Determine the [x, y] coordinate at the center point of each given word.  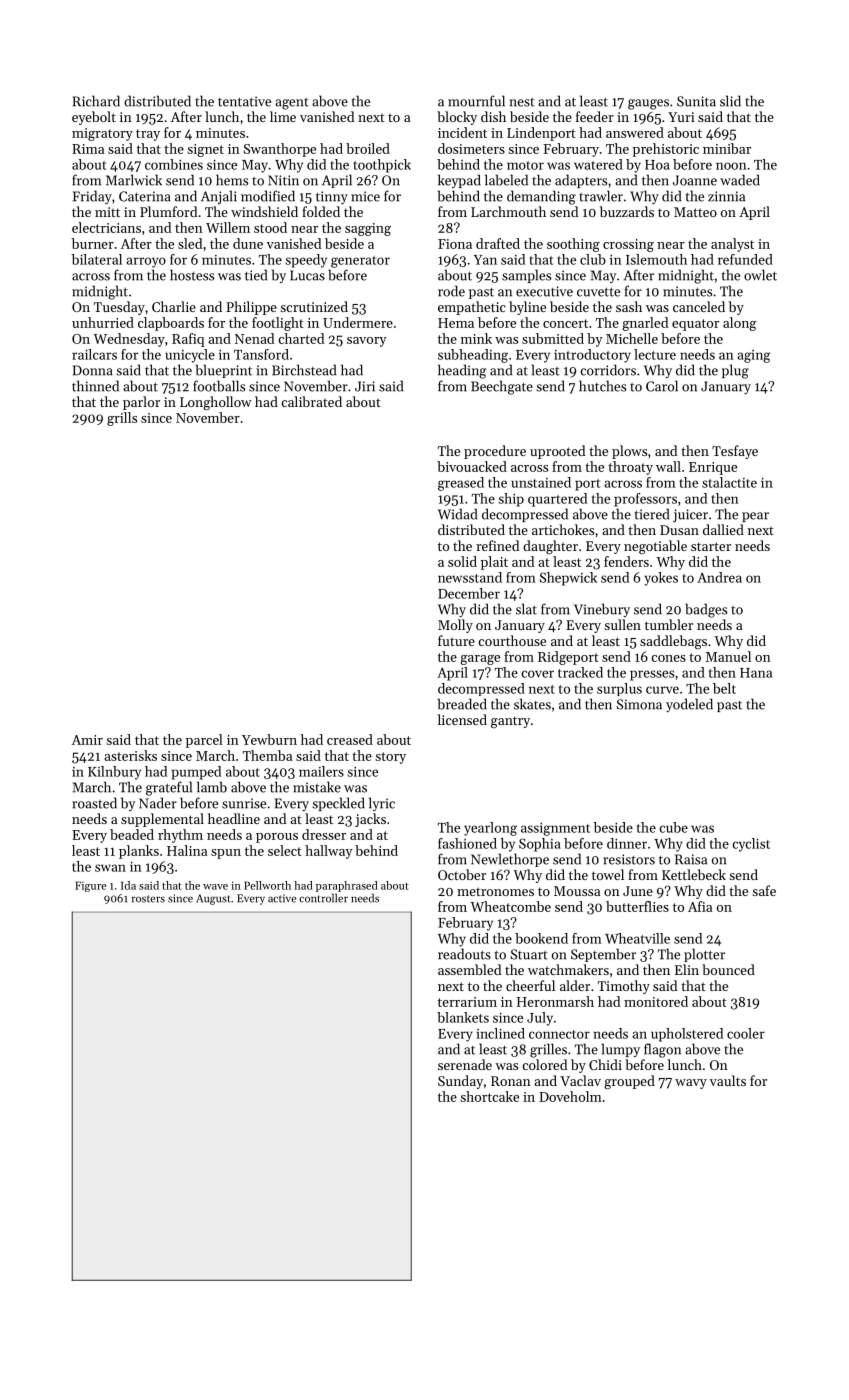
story [391, 758]
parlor [141, 403]
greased [461, 484]
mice [365, 196]
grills [122, 419]
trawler [601, 196]
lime [283, 116]
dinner [627, 843]
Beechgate [502, 387]
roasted [94, 803]
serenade [465, 1064]
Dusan [679, 530]
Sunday [460, 1082]
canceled [699, 306]
